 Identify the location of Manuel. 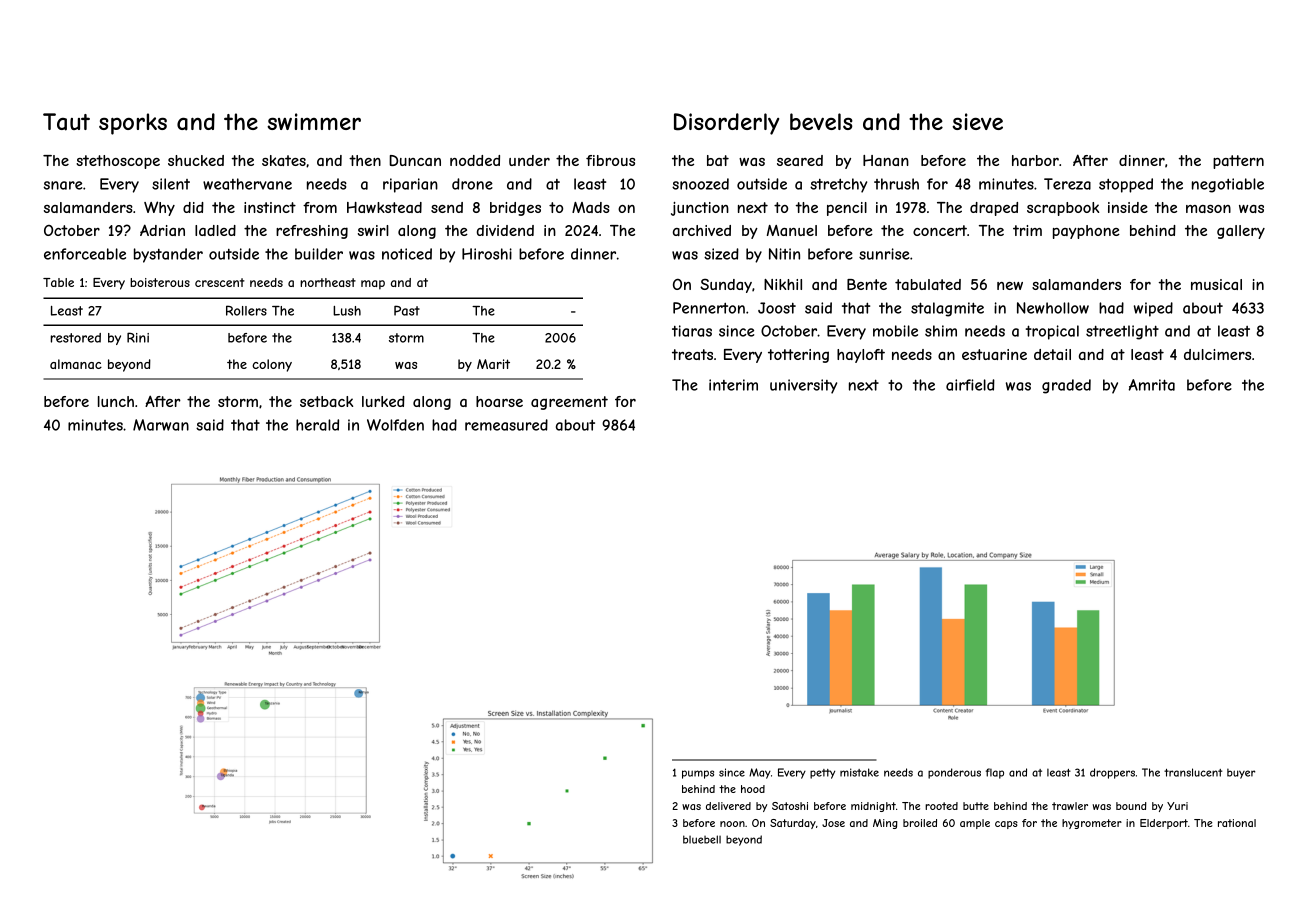
(792, 230).
